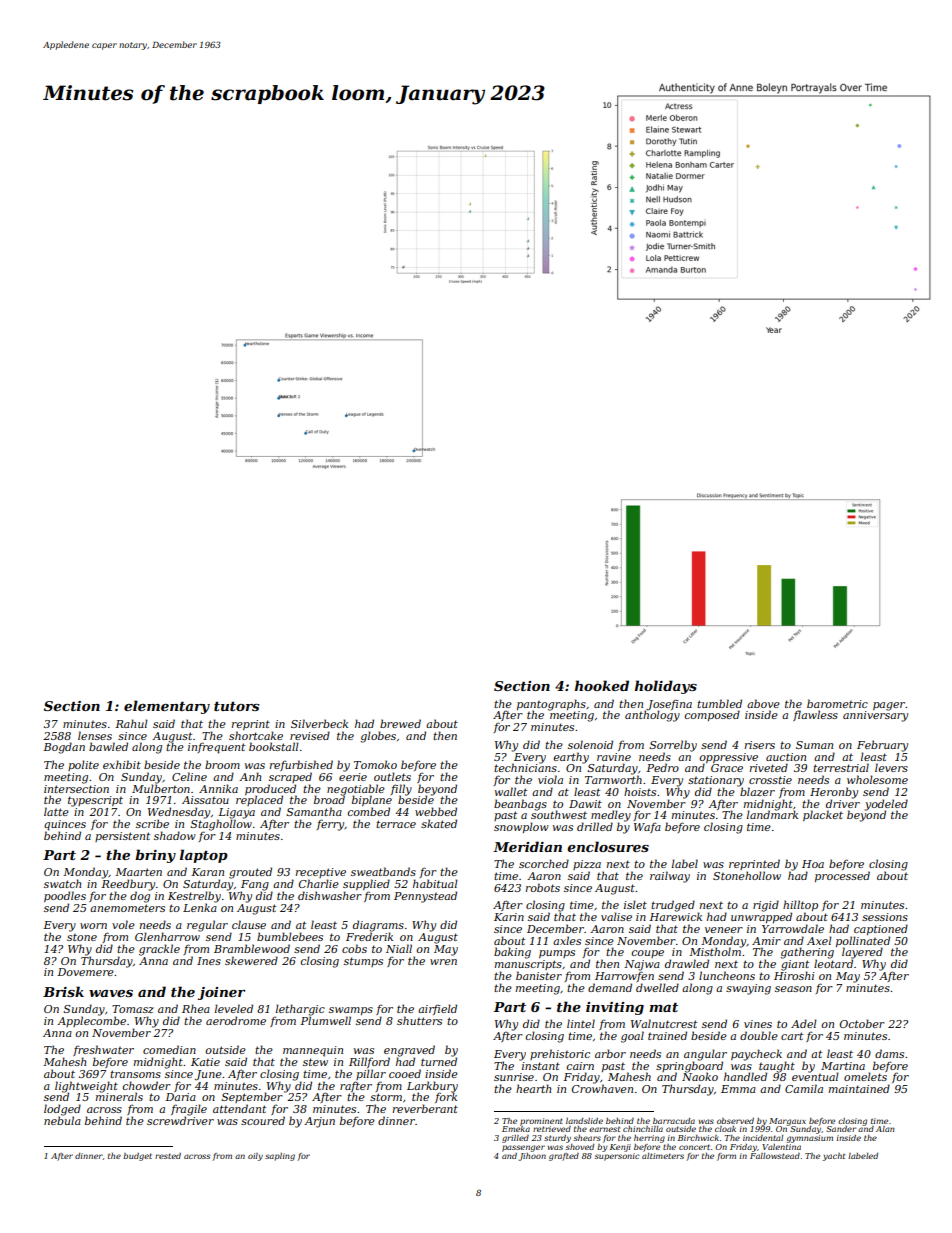 This screenshot has width=952, height=1233. I want to click on refurbished, so click(301, 765).
